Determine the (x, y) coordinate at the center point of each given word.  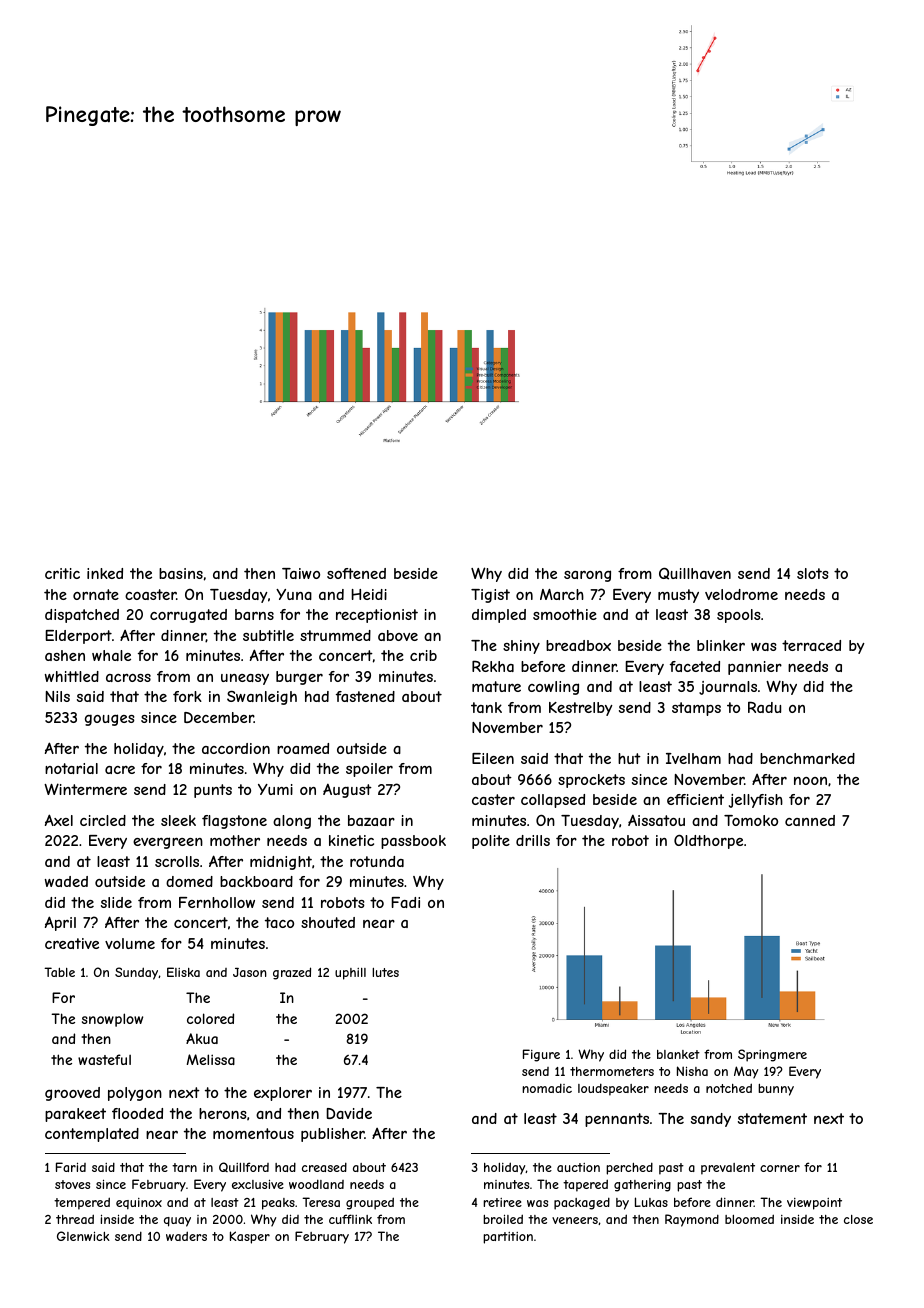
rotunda (377, 861)
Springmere (772, 1055)
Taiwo (301, 573)
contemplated (92, 1135)
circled (103, 820)
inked (105, 573)
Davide (349, 1113)
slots (813, 573)
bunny (776, 1090)
